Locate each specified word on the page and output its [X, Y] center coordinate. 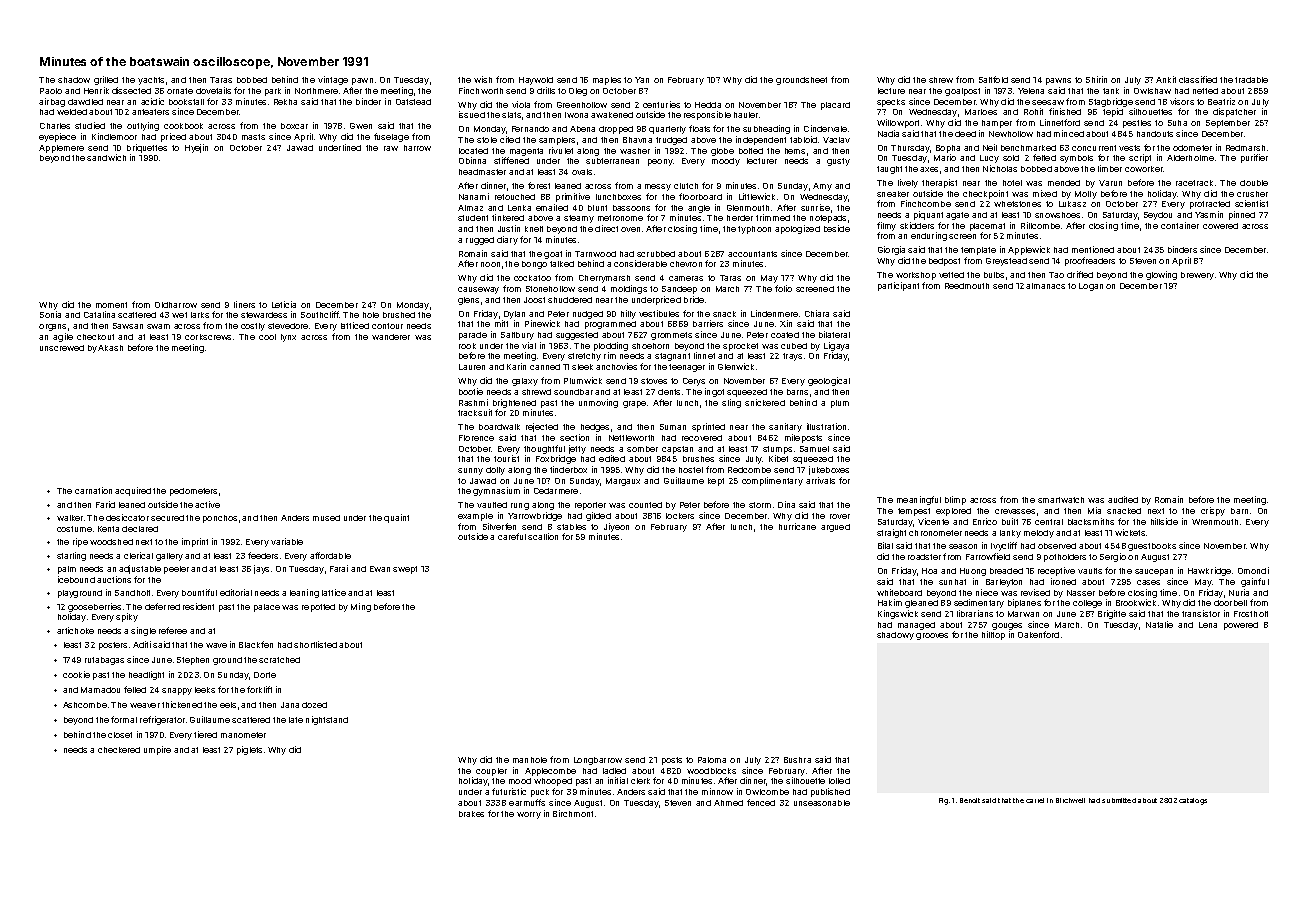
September [1228, 124]
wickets [1130, 532]
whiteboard [899, 592]
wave [216, 645]
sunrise [815, 207]
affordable [330, 555]
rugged [480, 241]
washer [635, 151]
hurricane [797, 526]
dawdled [85, 102]
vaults [1090, 571]
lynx [288, 338]
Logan [1091, 287]
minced [1069, 133]
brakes [471, 814]
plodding [611, 346]
